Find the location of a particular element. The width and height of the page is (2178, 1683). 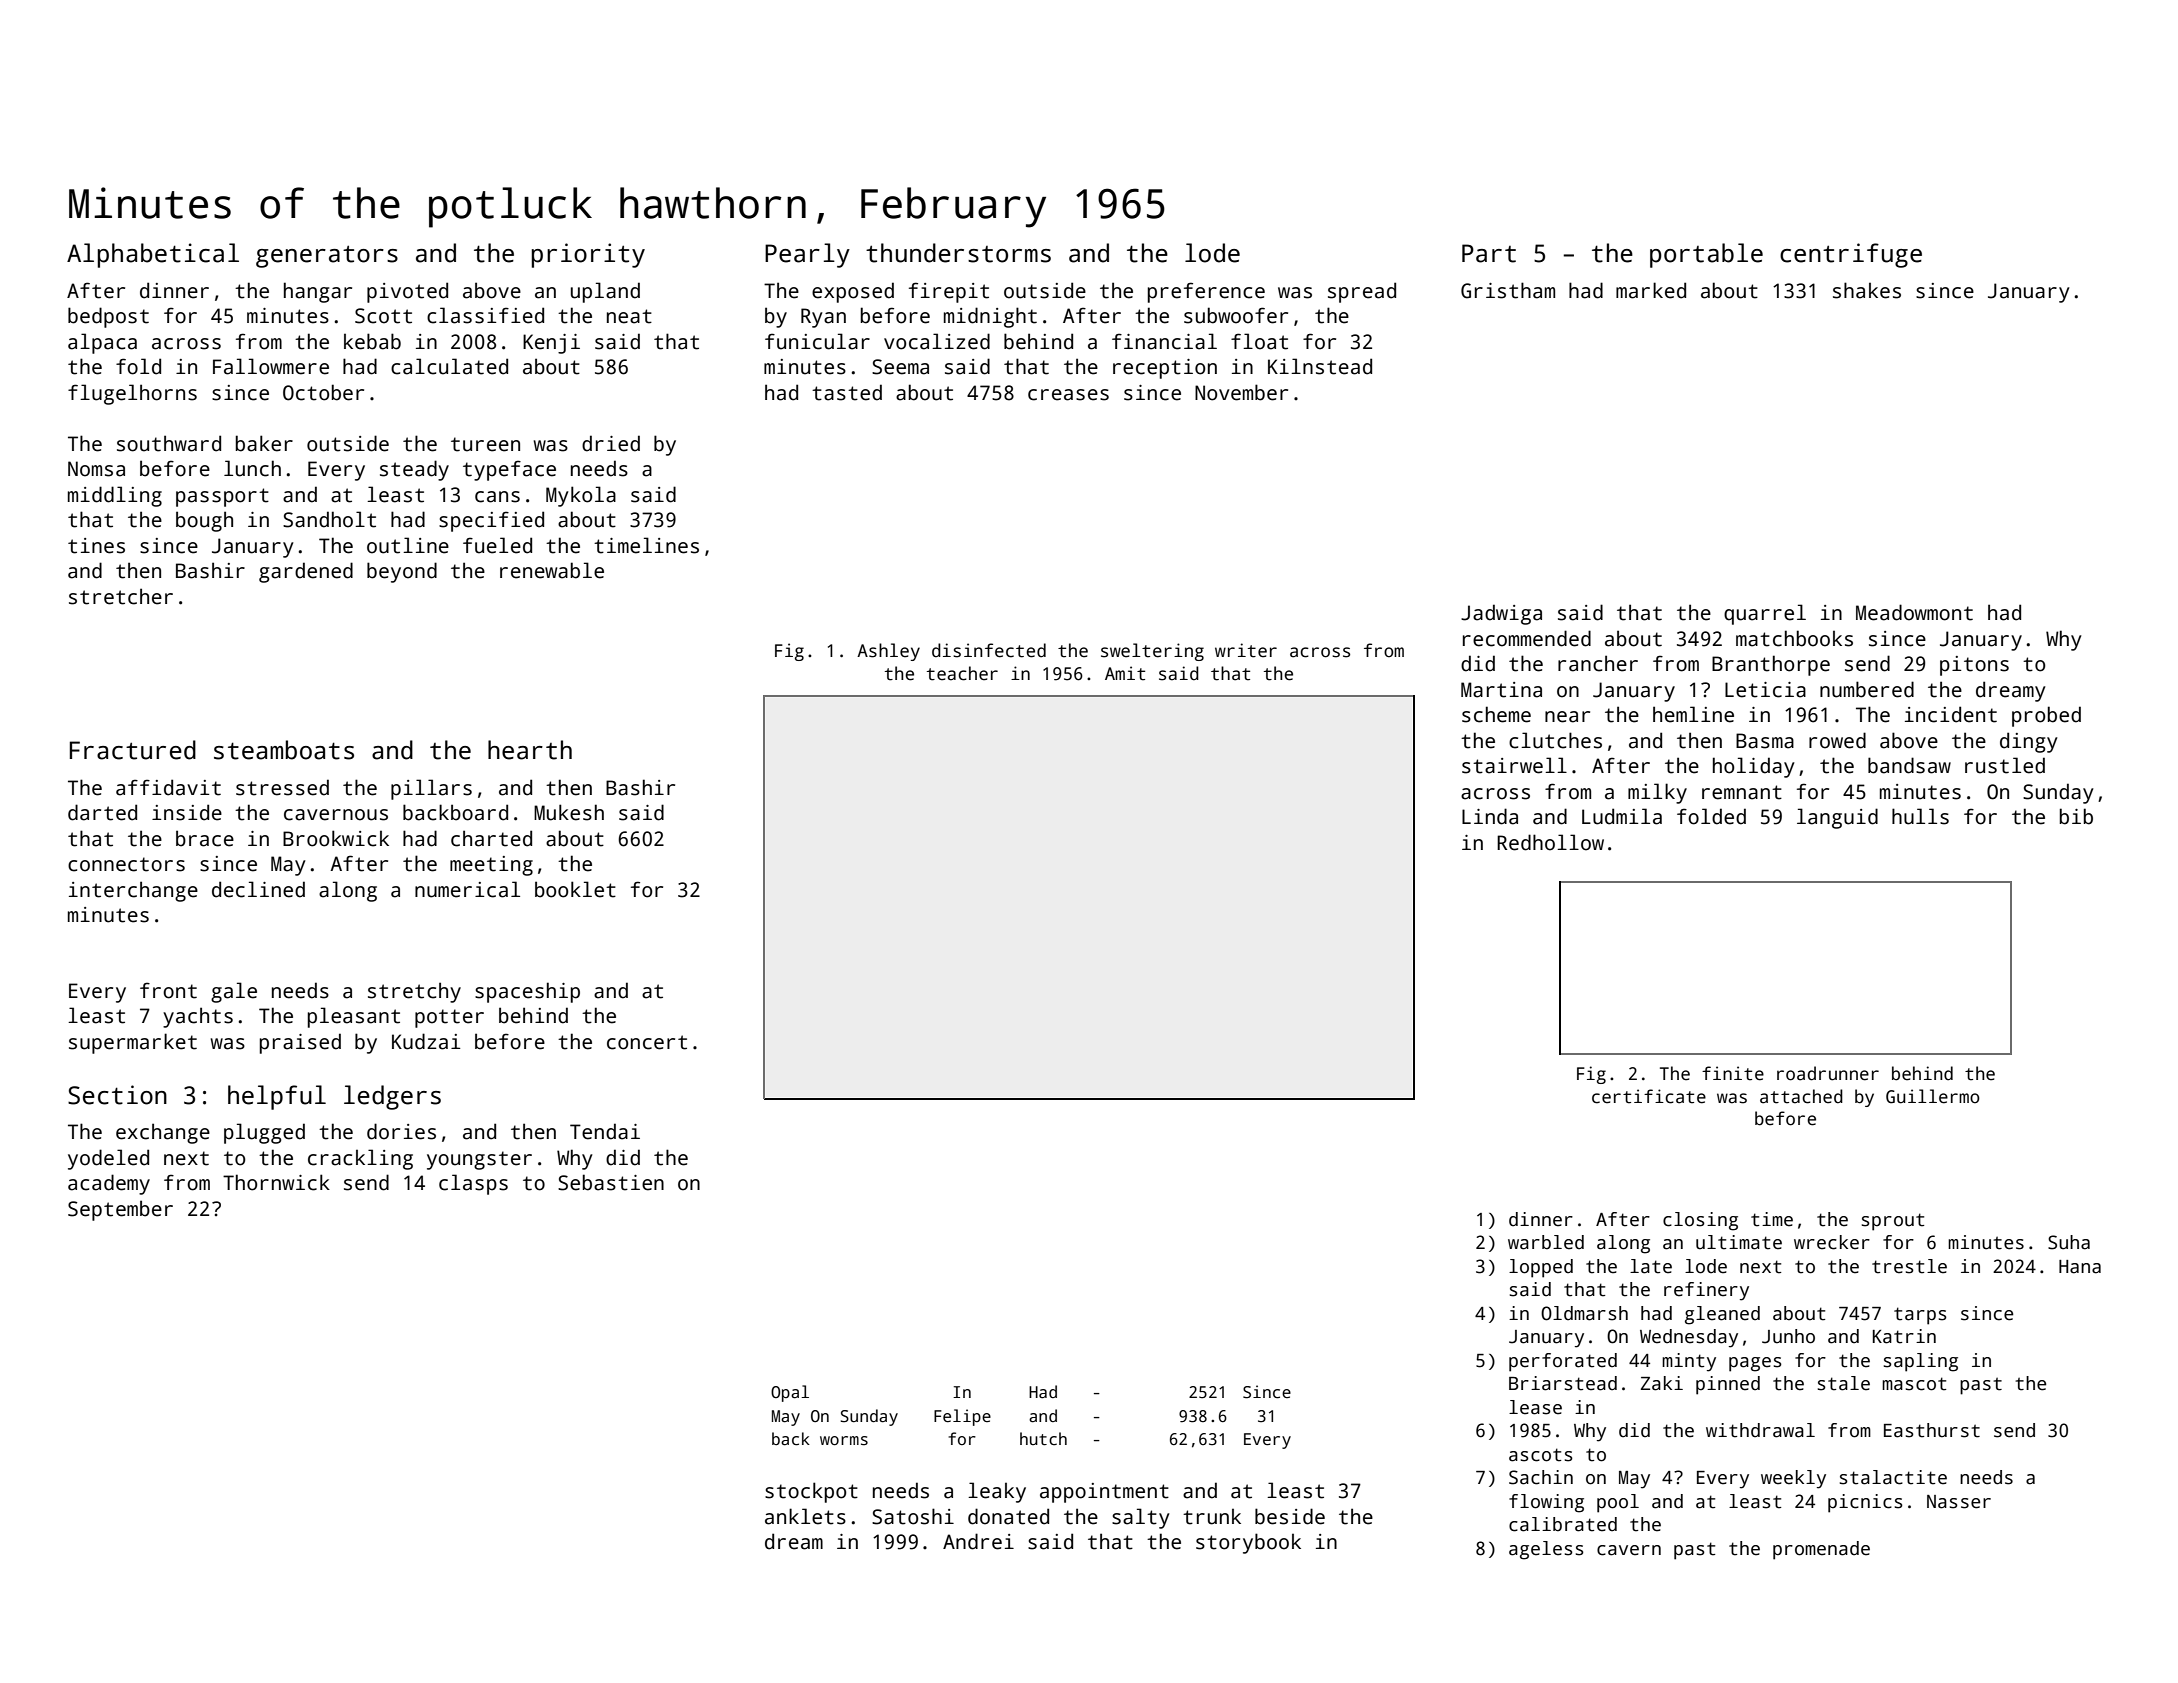

Guillermo is located at coordinates (1933, 1096).
